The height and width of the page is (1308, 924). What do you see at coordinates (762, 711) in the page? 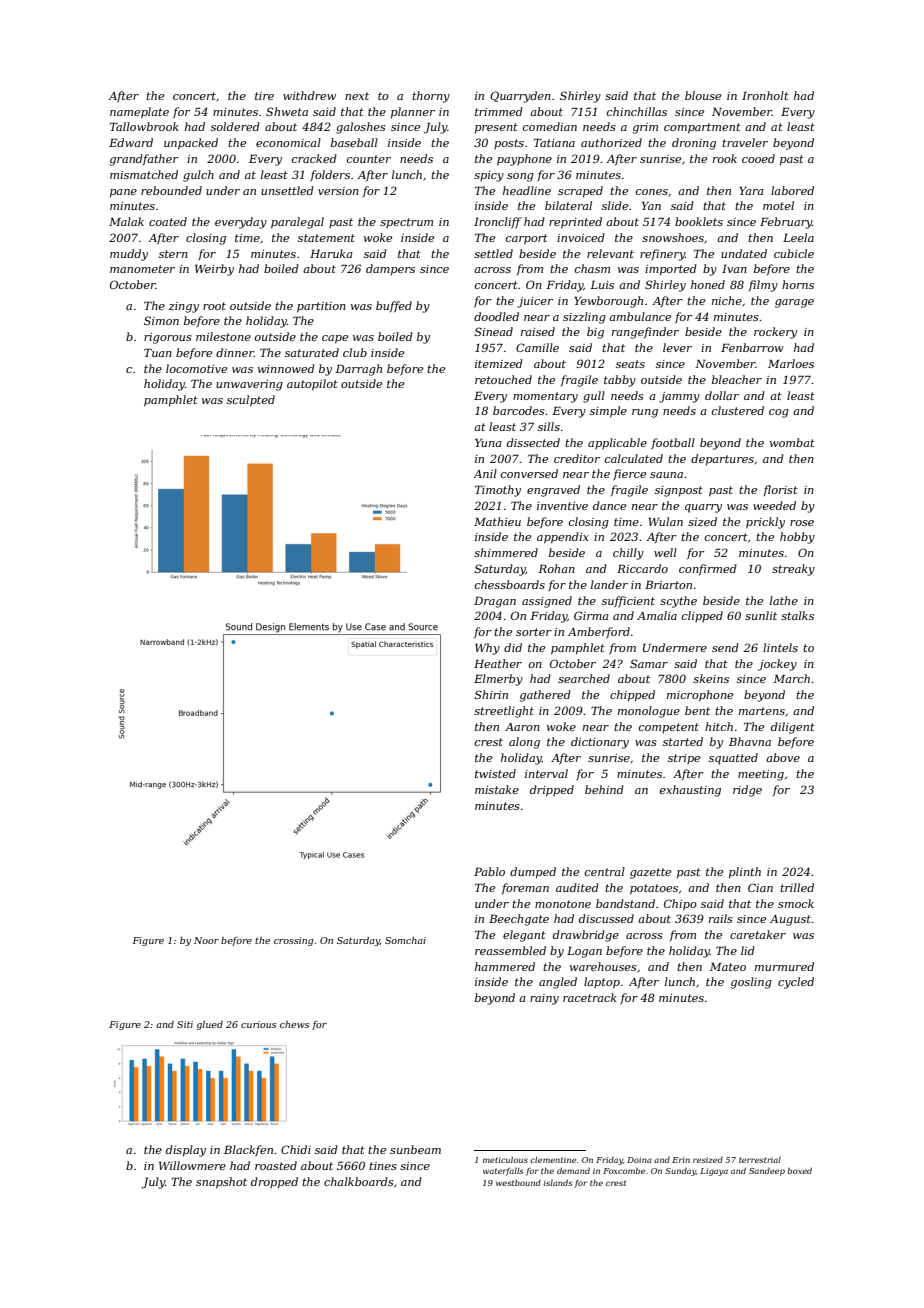
I see `martens` at bounding box center [762, 711].
